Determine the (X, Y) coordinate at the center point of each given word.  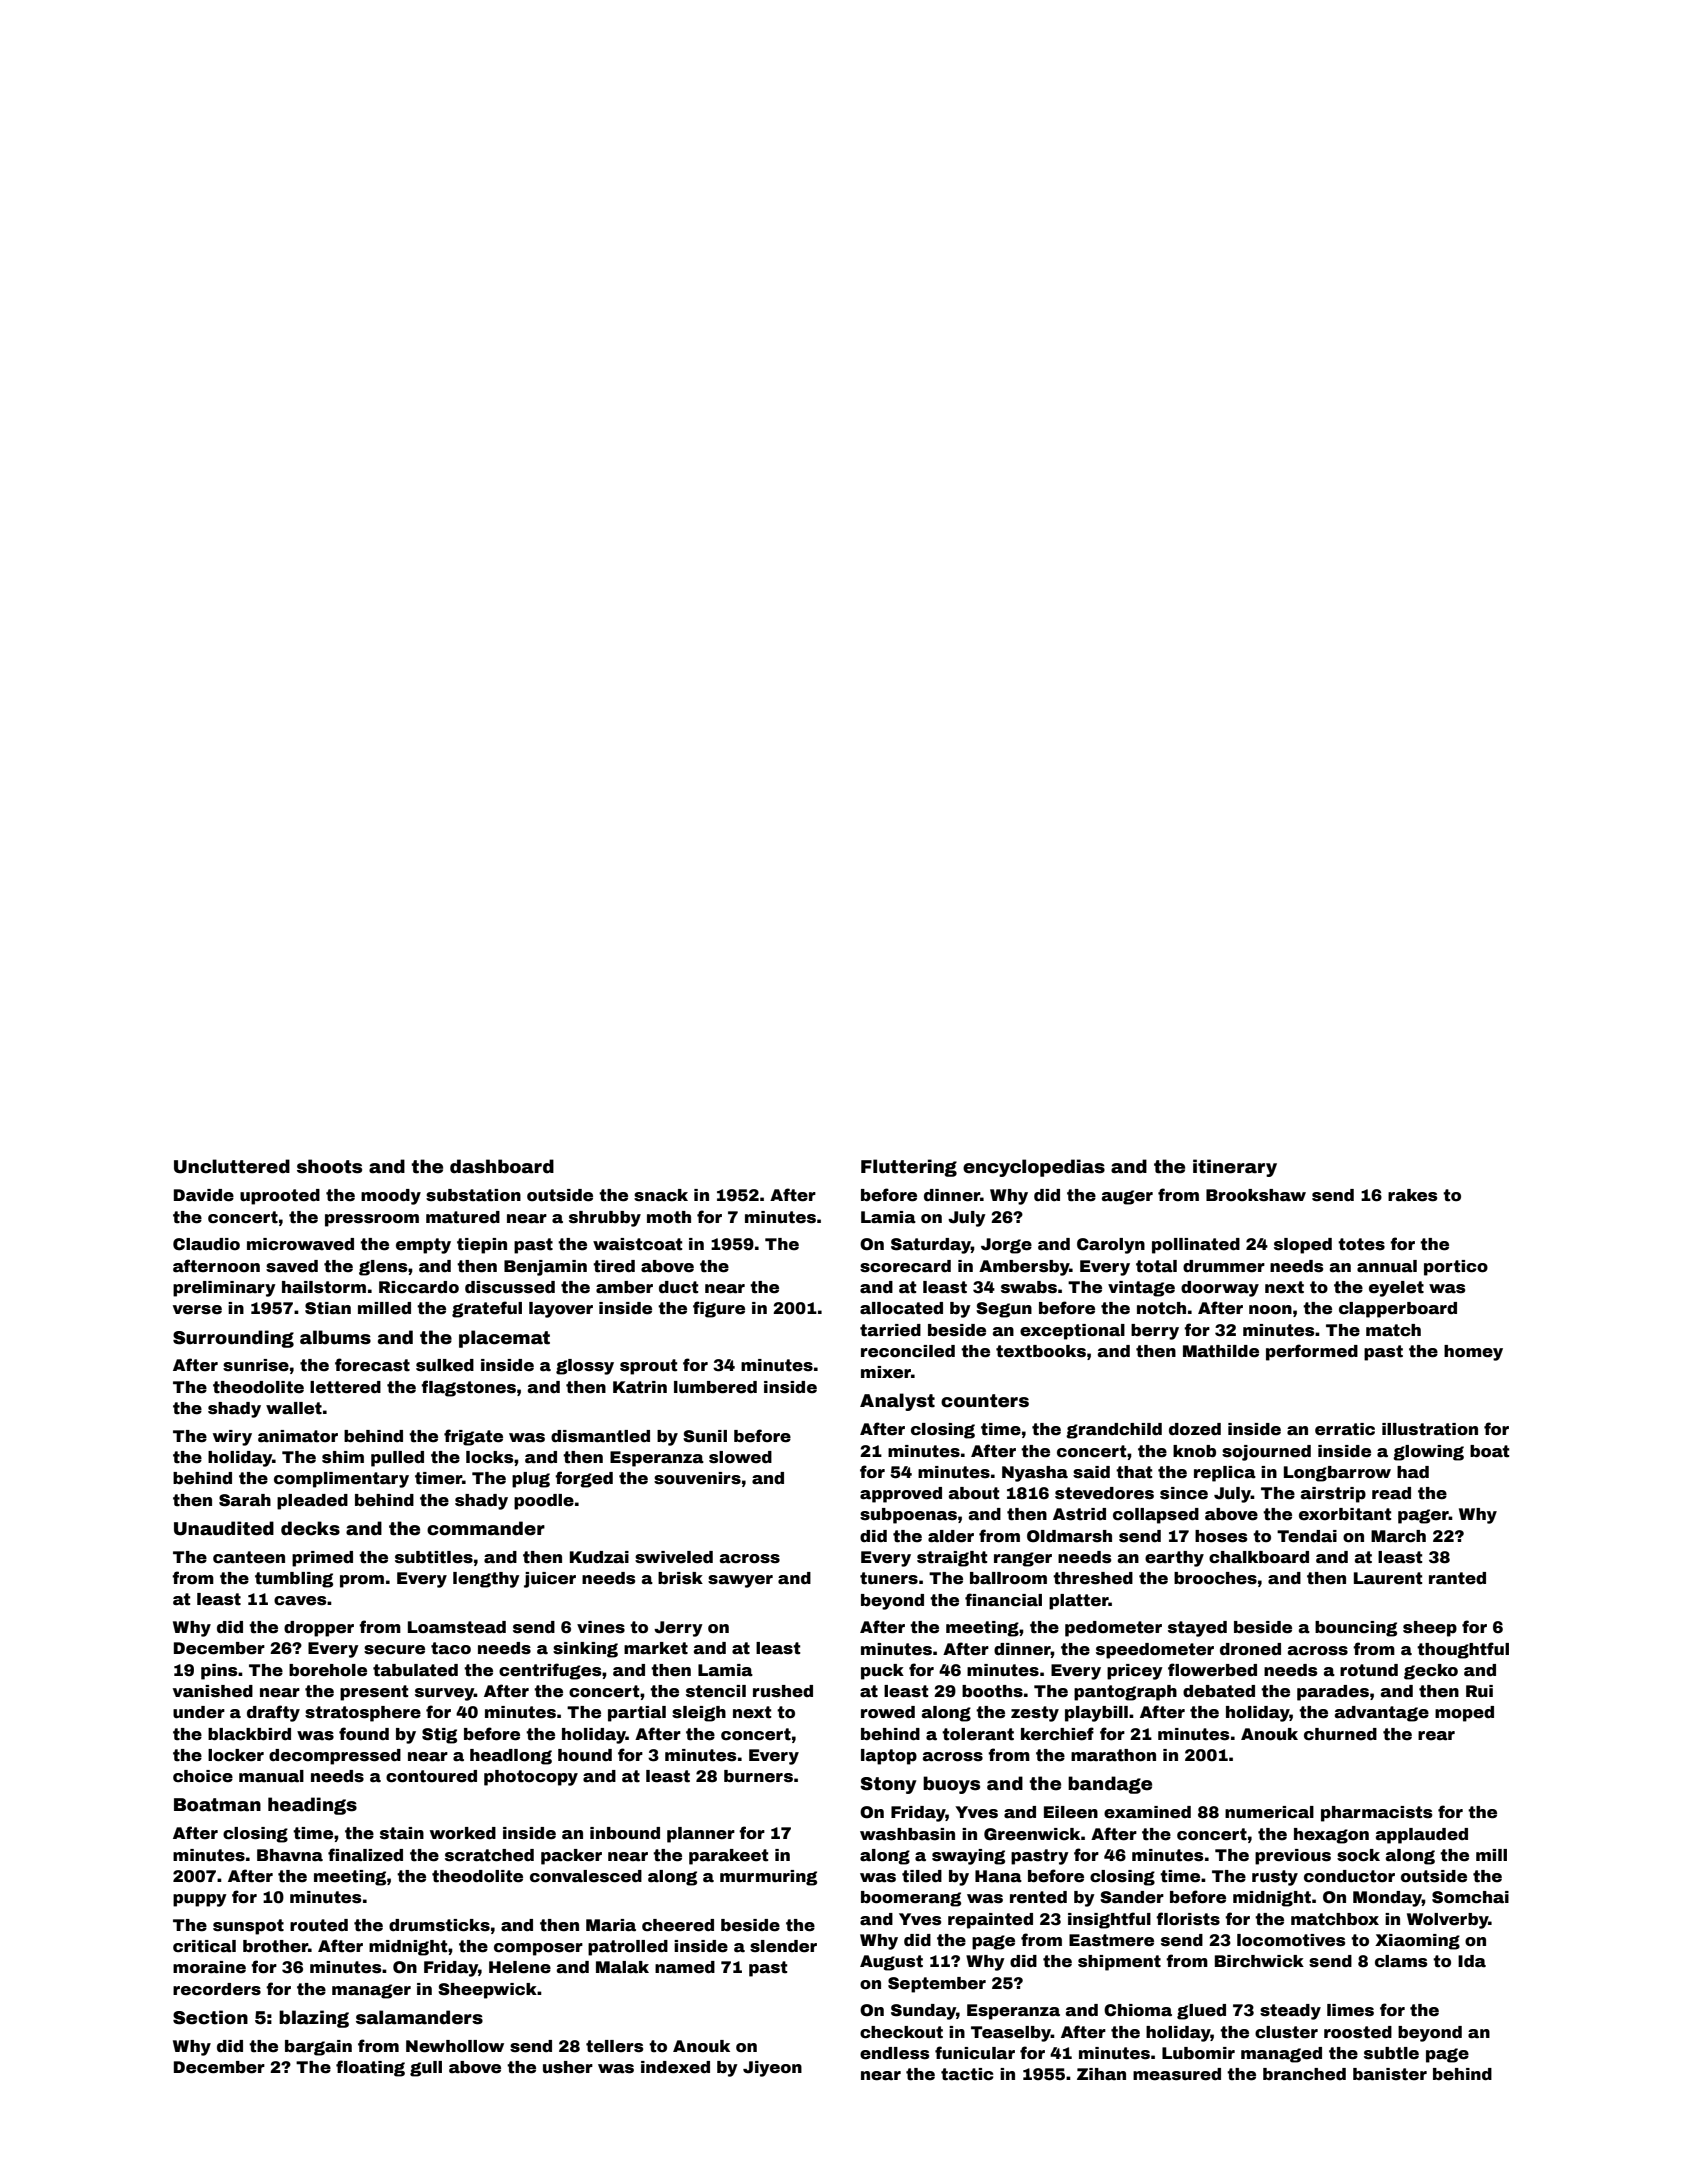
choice (203, 1776)
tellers (614, 2046)
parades (1333, 1693)
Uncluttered (232, 1166)
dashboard (502, 1166)
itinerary (1235, 1168)
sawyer (740, 1581)
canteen (249, 1557)
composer (538, 1949)
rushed (783, 1691)
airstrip (1333, 1495)
